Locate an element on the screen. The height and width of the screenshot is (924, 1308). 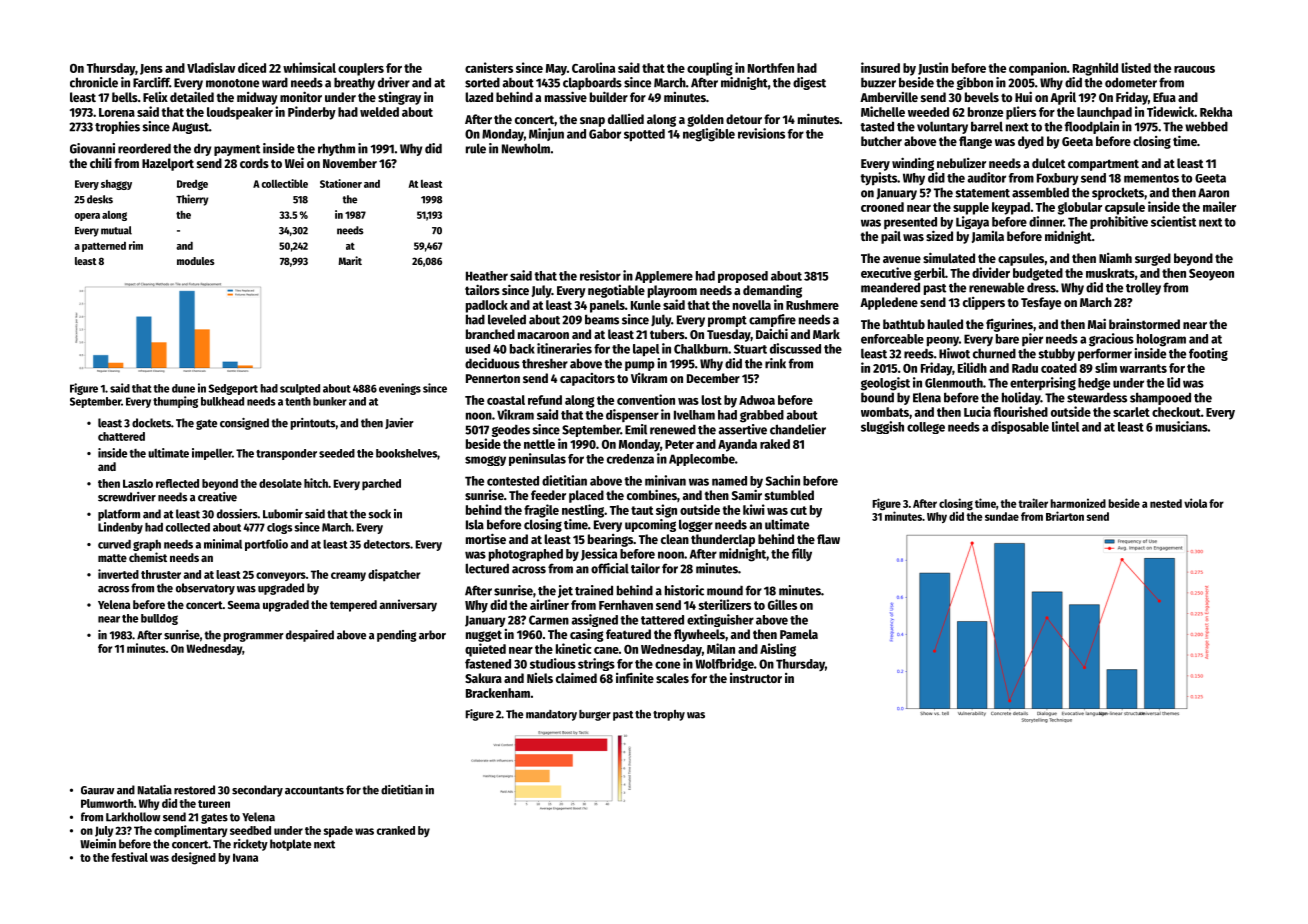
Marit is located at coordinates (350, 260).
